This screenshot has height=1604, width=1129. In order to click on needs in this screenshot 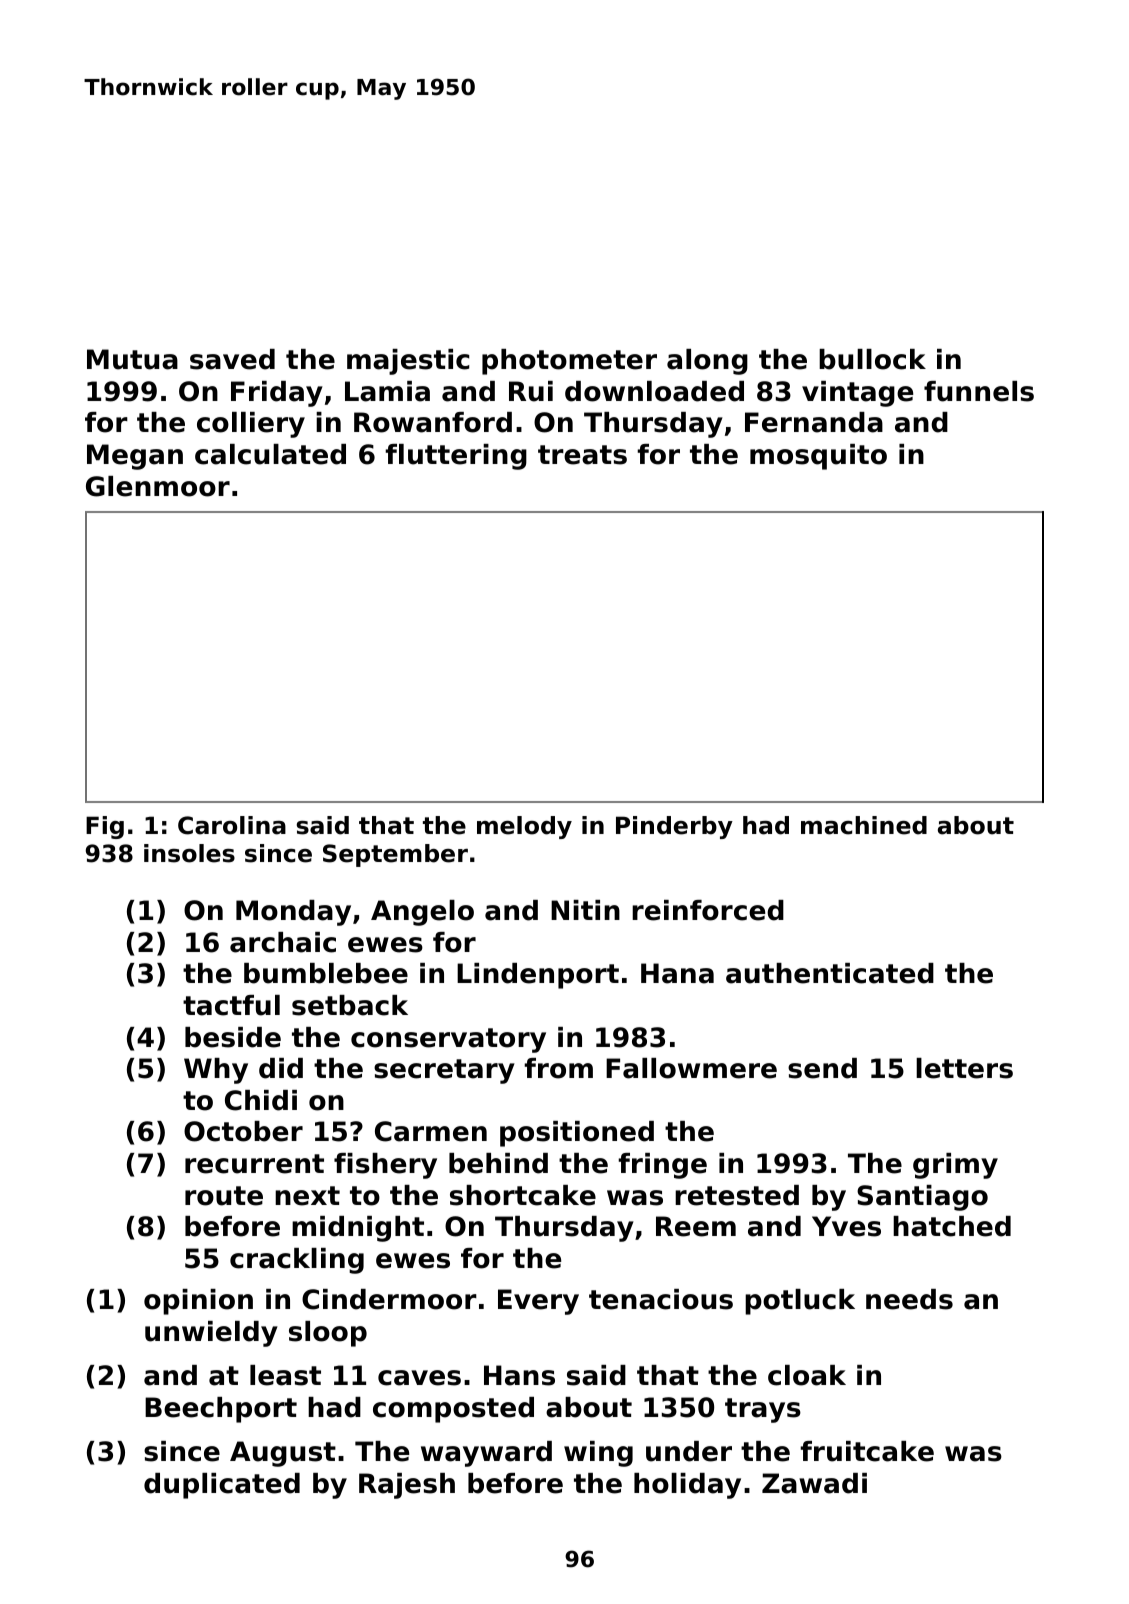, I will do `click(909, 1299)`.
